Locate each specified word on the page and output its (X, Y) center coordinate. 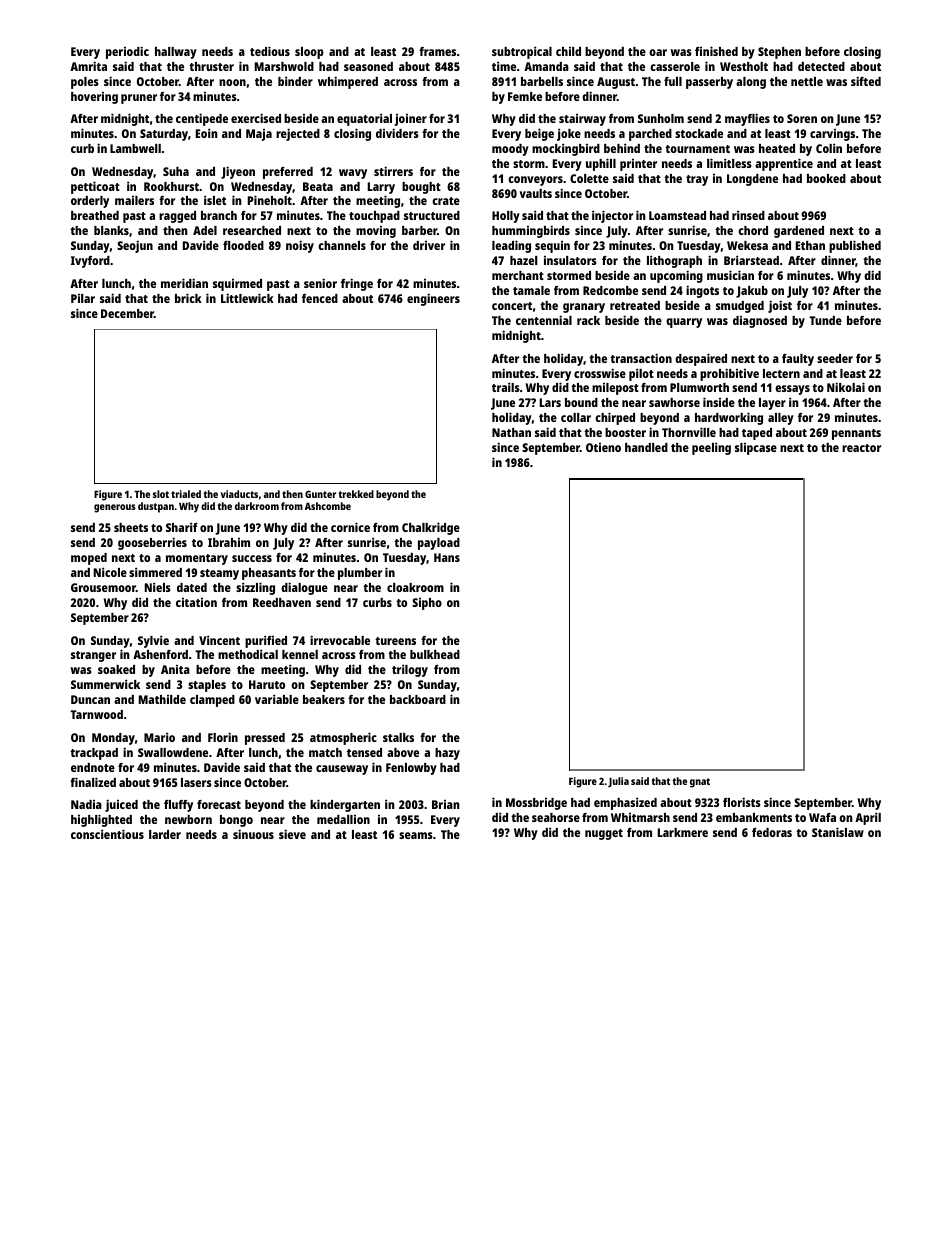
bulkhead (435, 654)
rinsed (748, 215)
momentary (197, 559)
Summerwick (105, 684)
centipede (202, 119)
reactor (861, 448)
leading (511, 246)
